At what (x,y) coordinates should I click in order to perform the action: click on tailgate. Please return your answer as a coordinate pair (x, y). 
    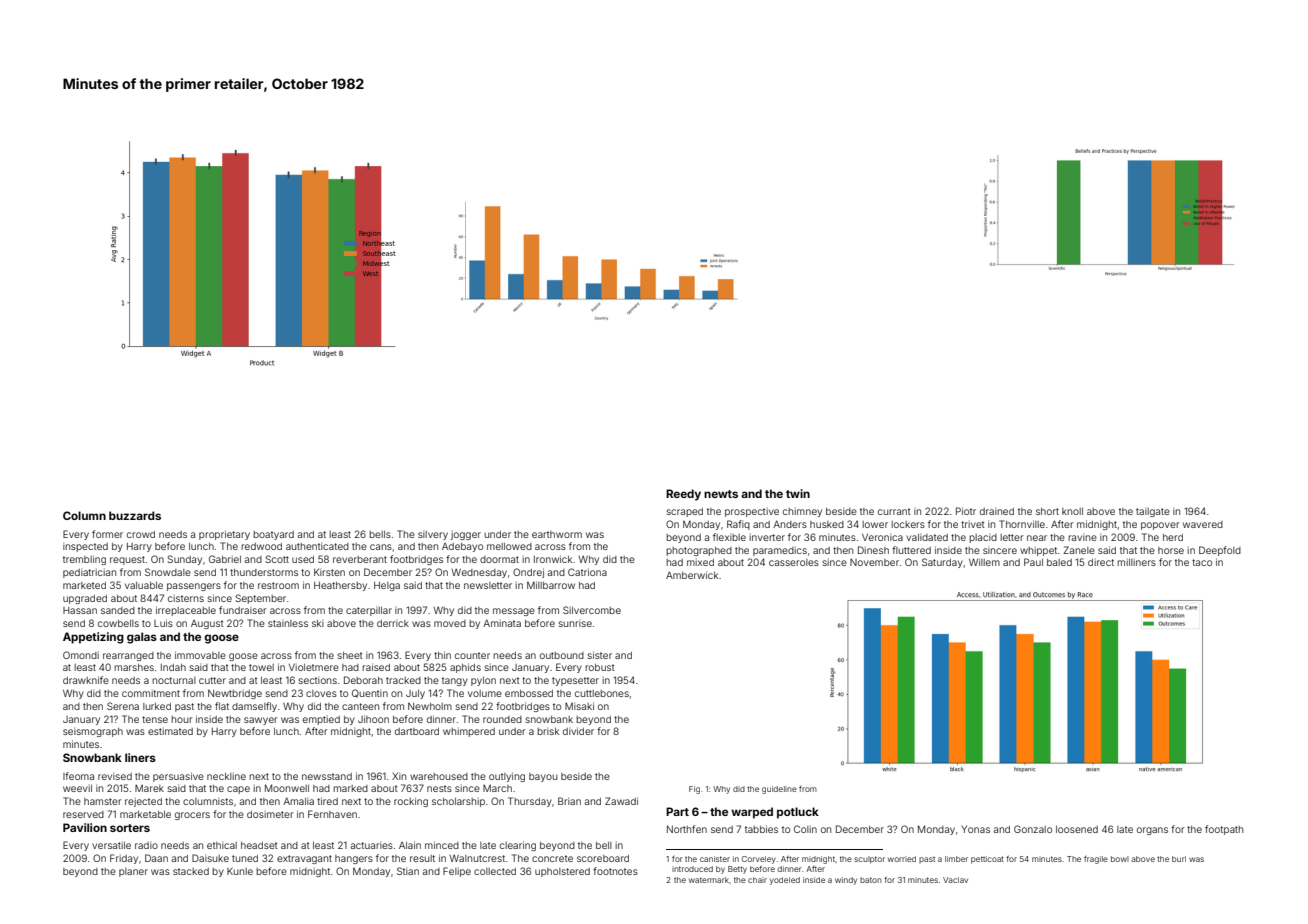
    Looking at the image, I should click on (1153, 512).
